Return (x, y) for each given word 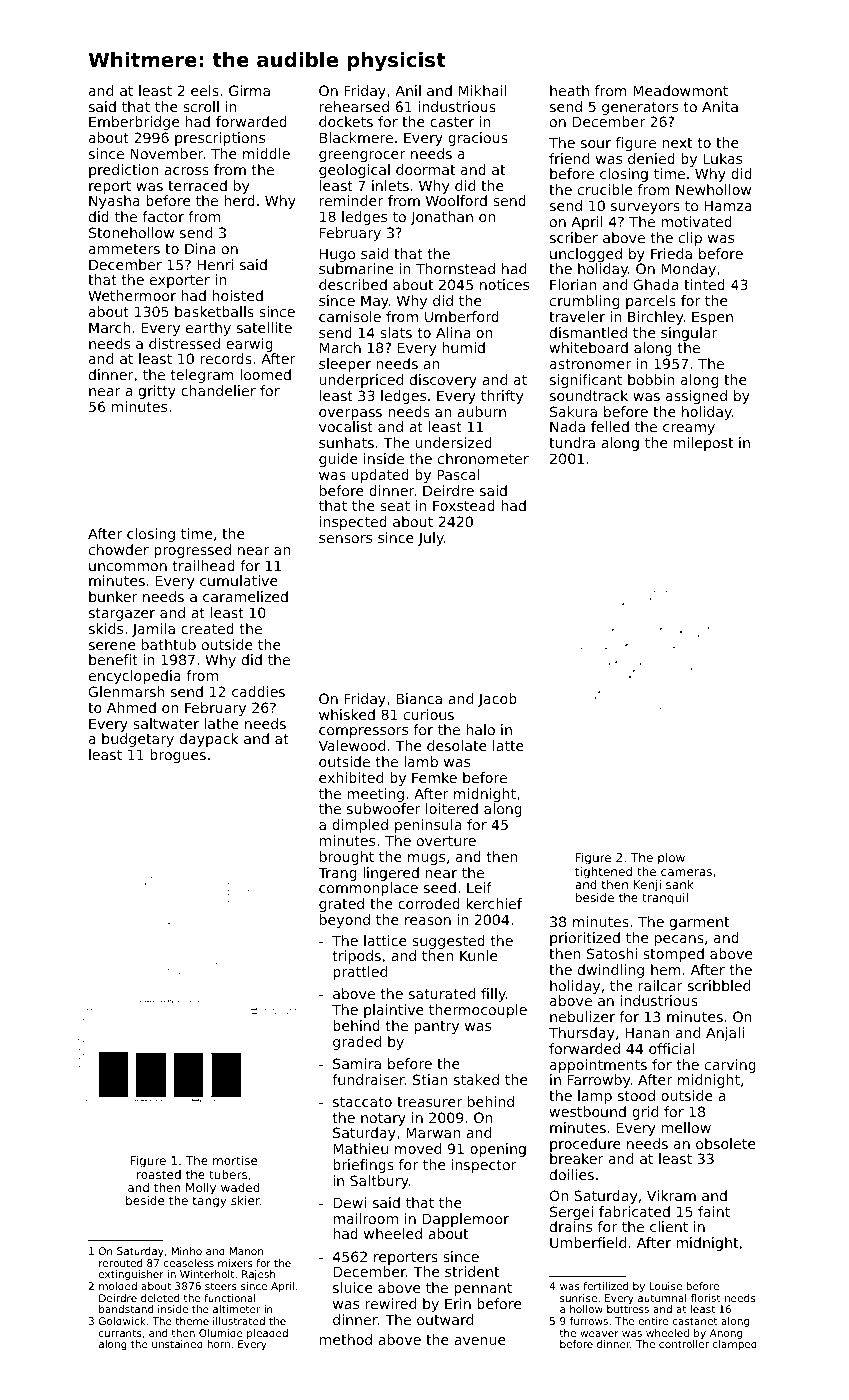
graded (357, 1043)
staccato (362, 1102)
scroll (201, 106)
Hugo (337, 255)
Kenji (647, 886)
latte (508, 745)
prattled (360, 973)
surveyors (645, 208)
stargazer (122, 614)
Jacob (497, 700)
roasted (159, 1174)
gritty (157, 392)
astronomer (590, 364)
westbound (588, 1111)
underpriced (361, 381)
